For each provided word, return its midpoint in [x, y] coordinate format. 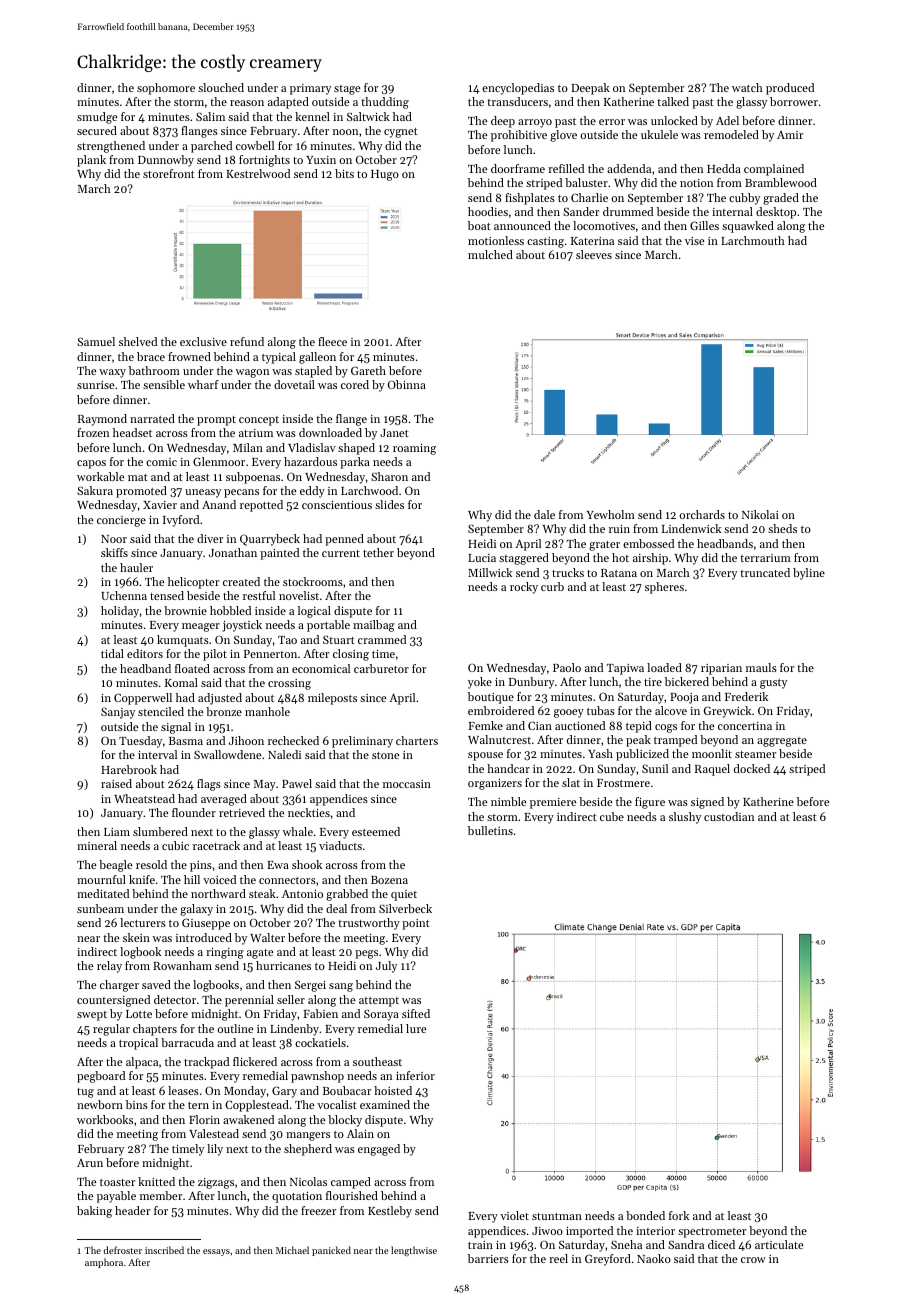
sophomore [166, 89]
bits [344, 173]
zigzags [216, 1183]
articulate [779, 1244]
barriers [488, 1258]
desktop [776, 213]
